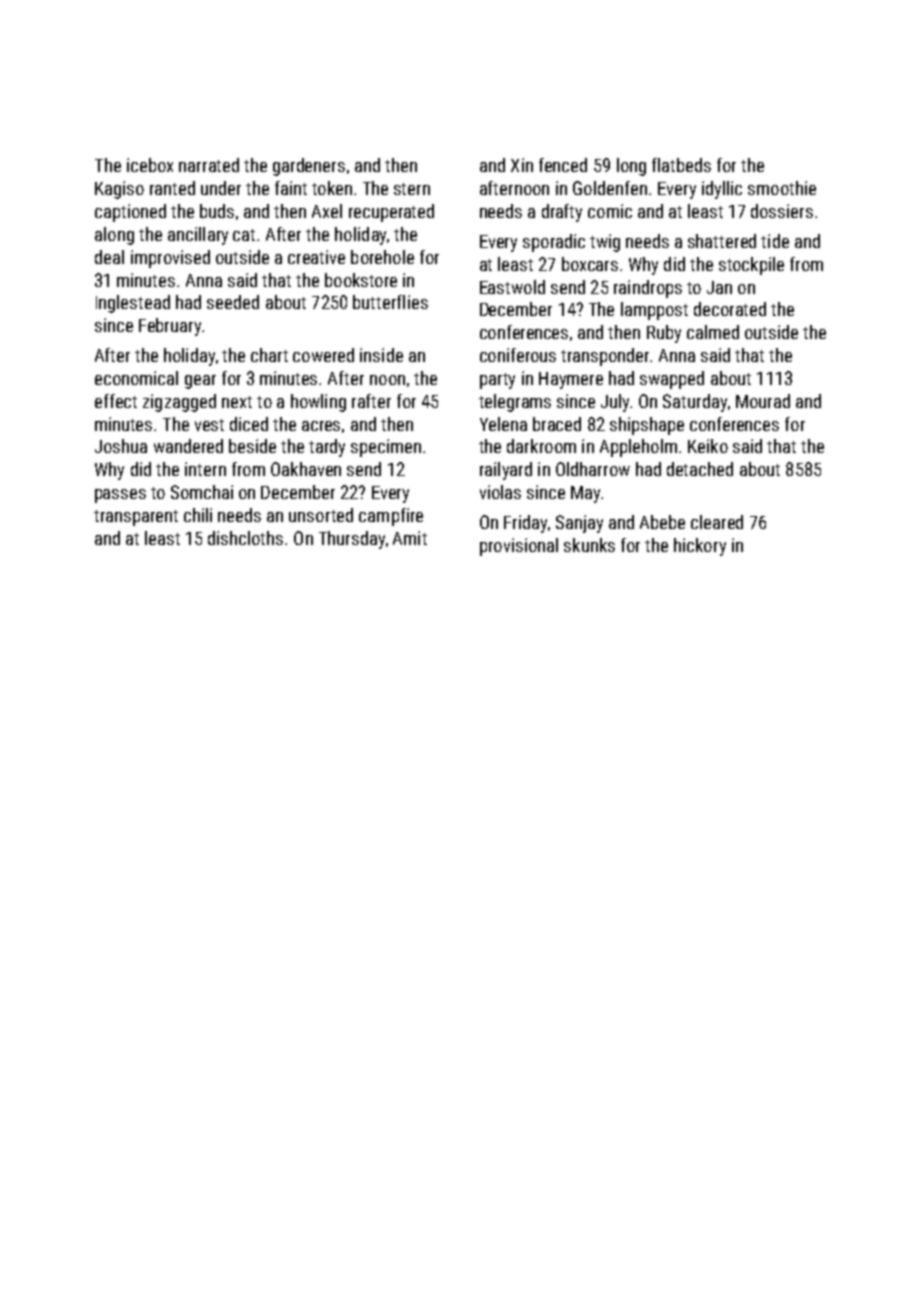  I want to click on drafty, so click(562, 213).
